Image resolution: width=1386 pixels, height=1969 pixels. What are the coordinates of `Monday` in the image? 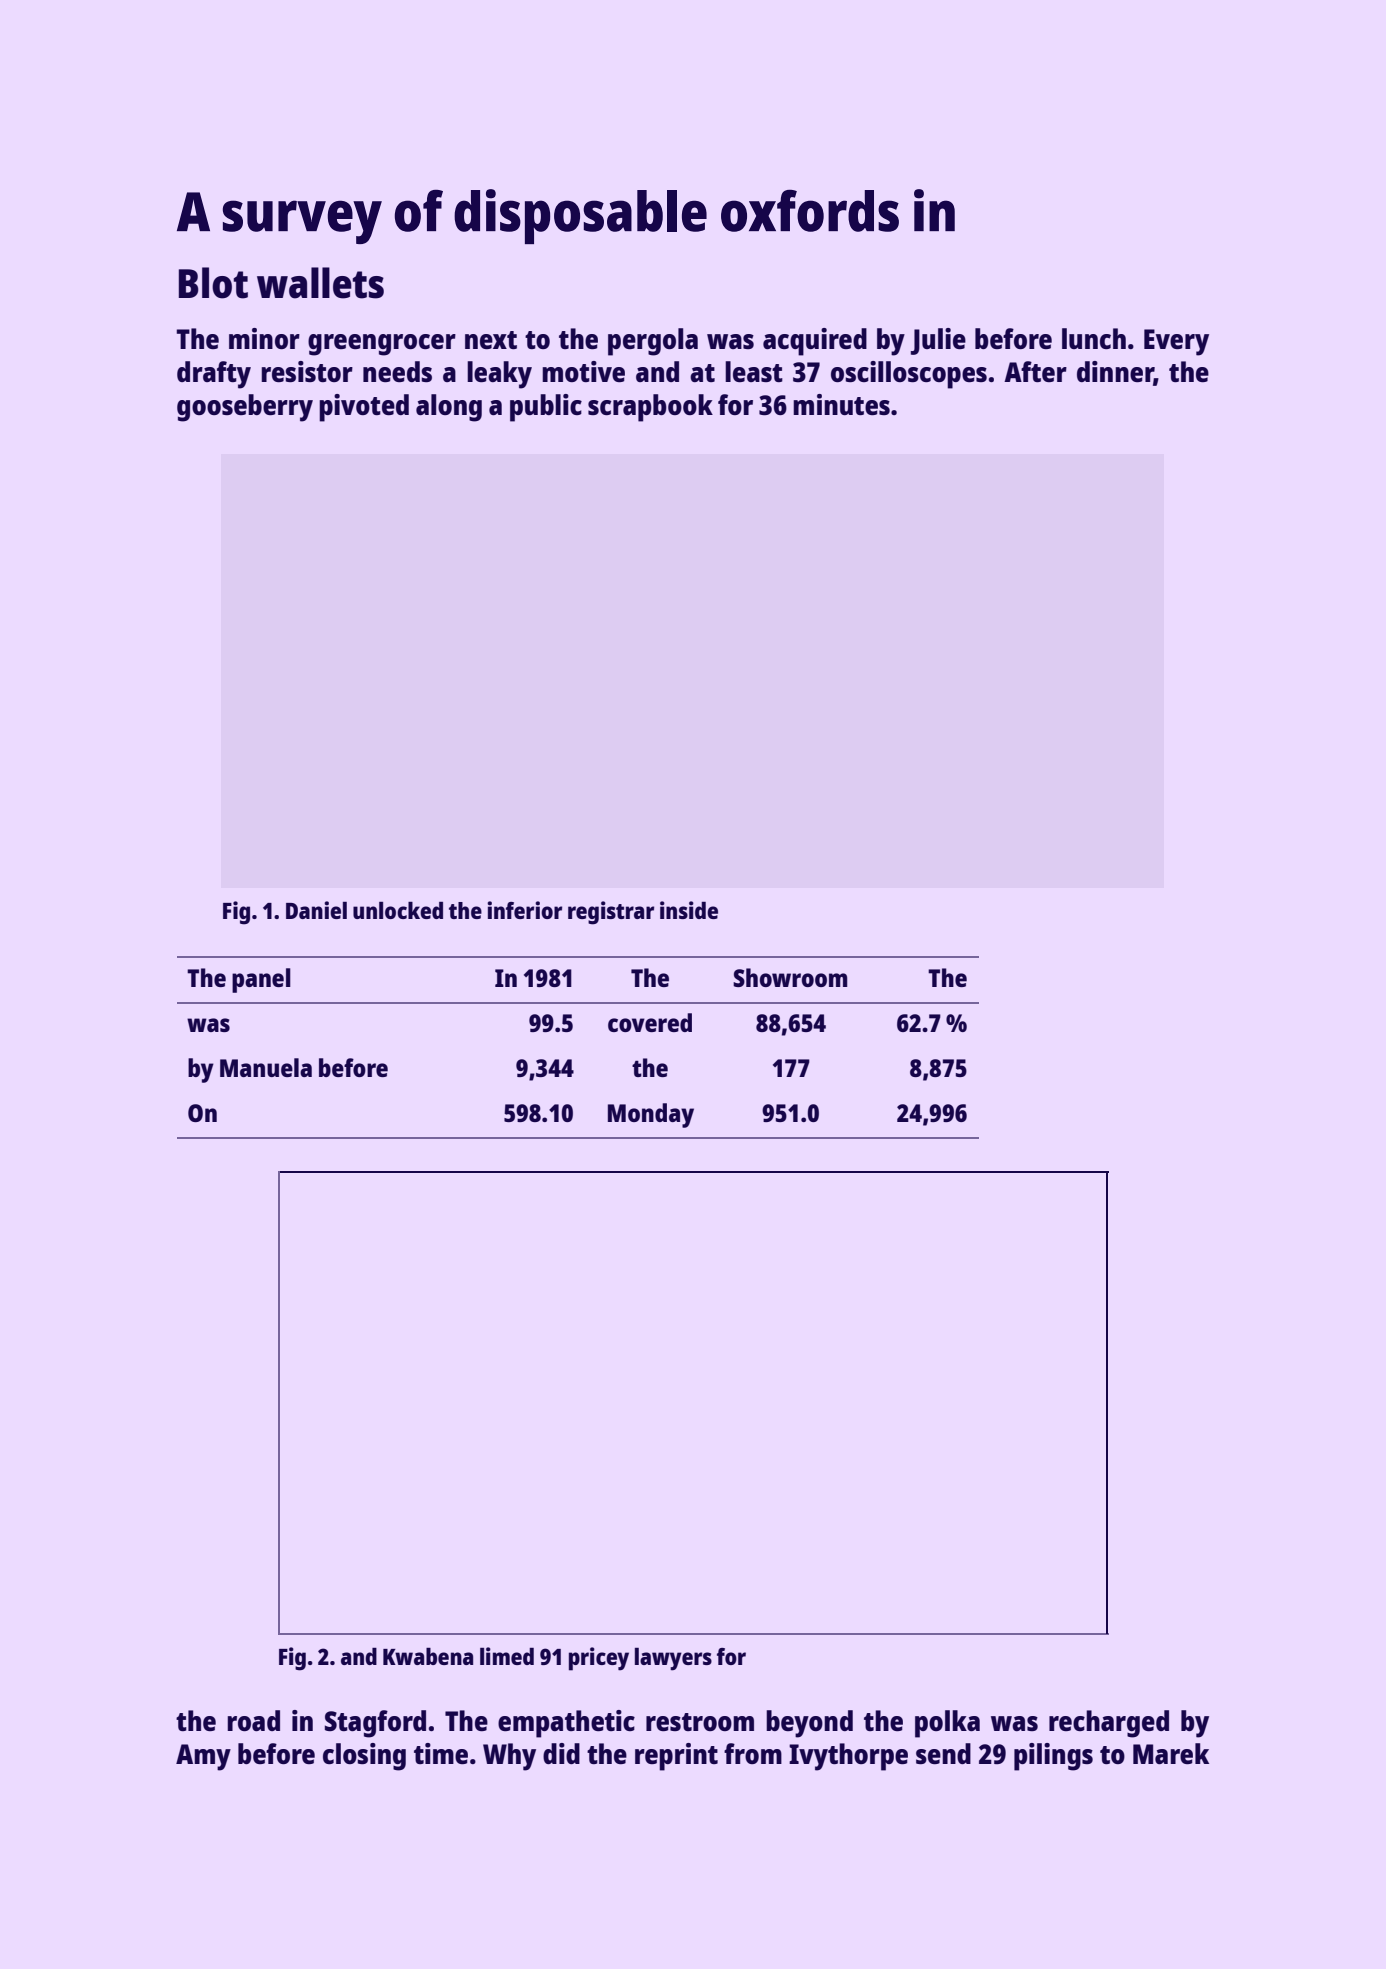 It's located at (651, 1115).
